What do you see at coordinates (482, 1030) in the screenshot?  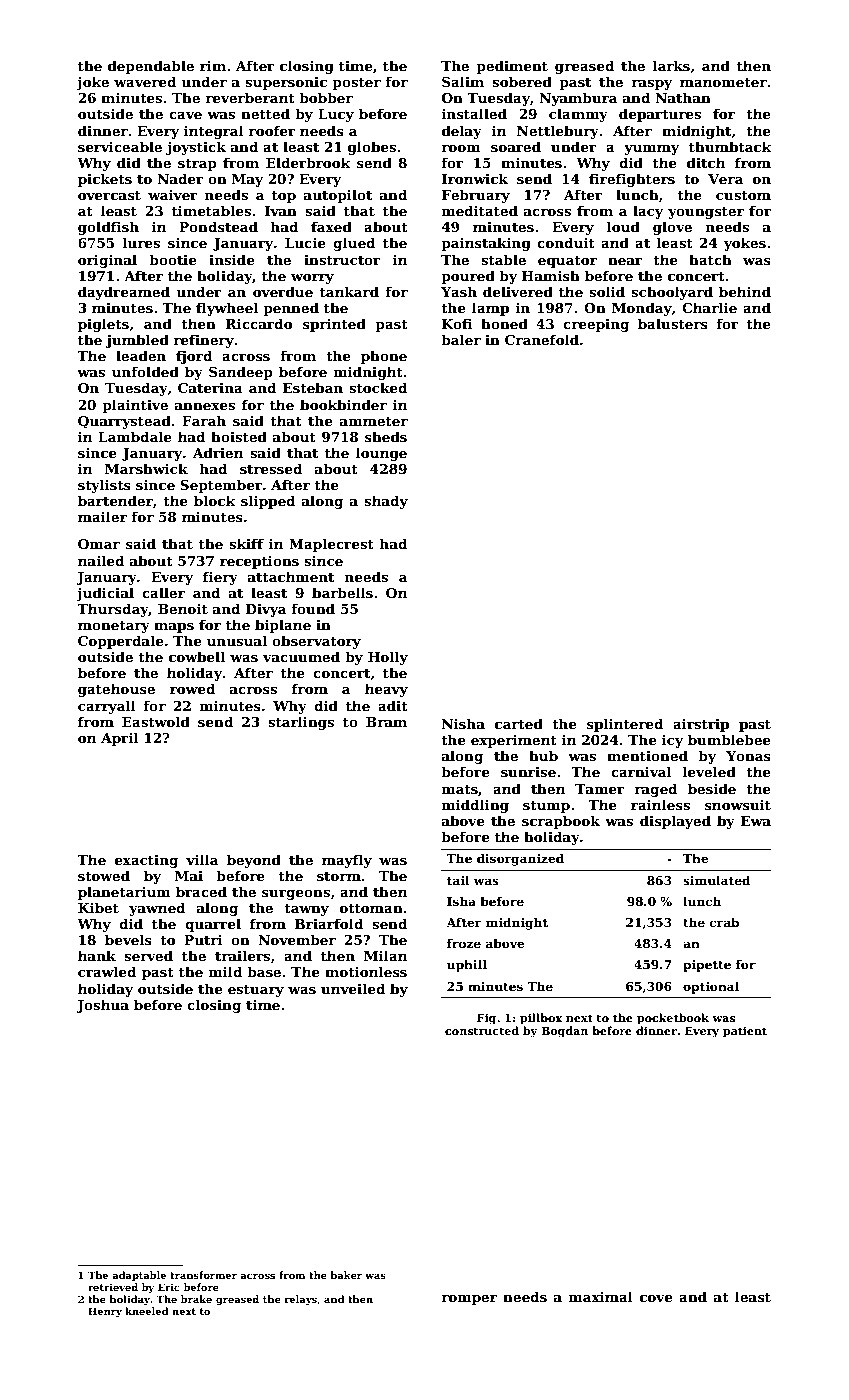 I see `constructed` at bounding box center [482, 1030].
